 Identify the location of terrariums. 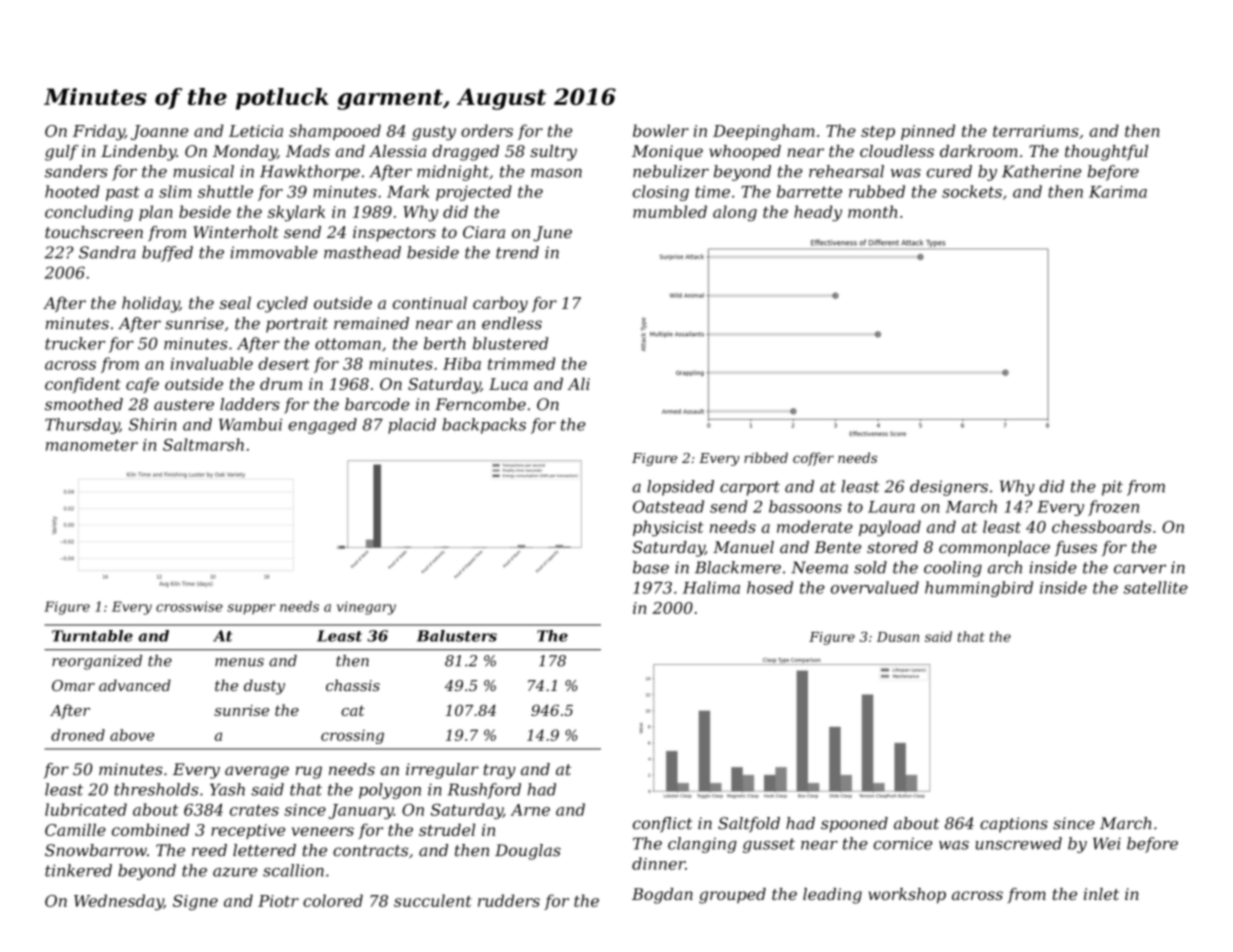
(1036, 131).
